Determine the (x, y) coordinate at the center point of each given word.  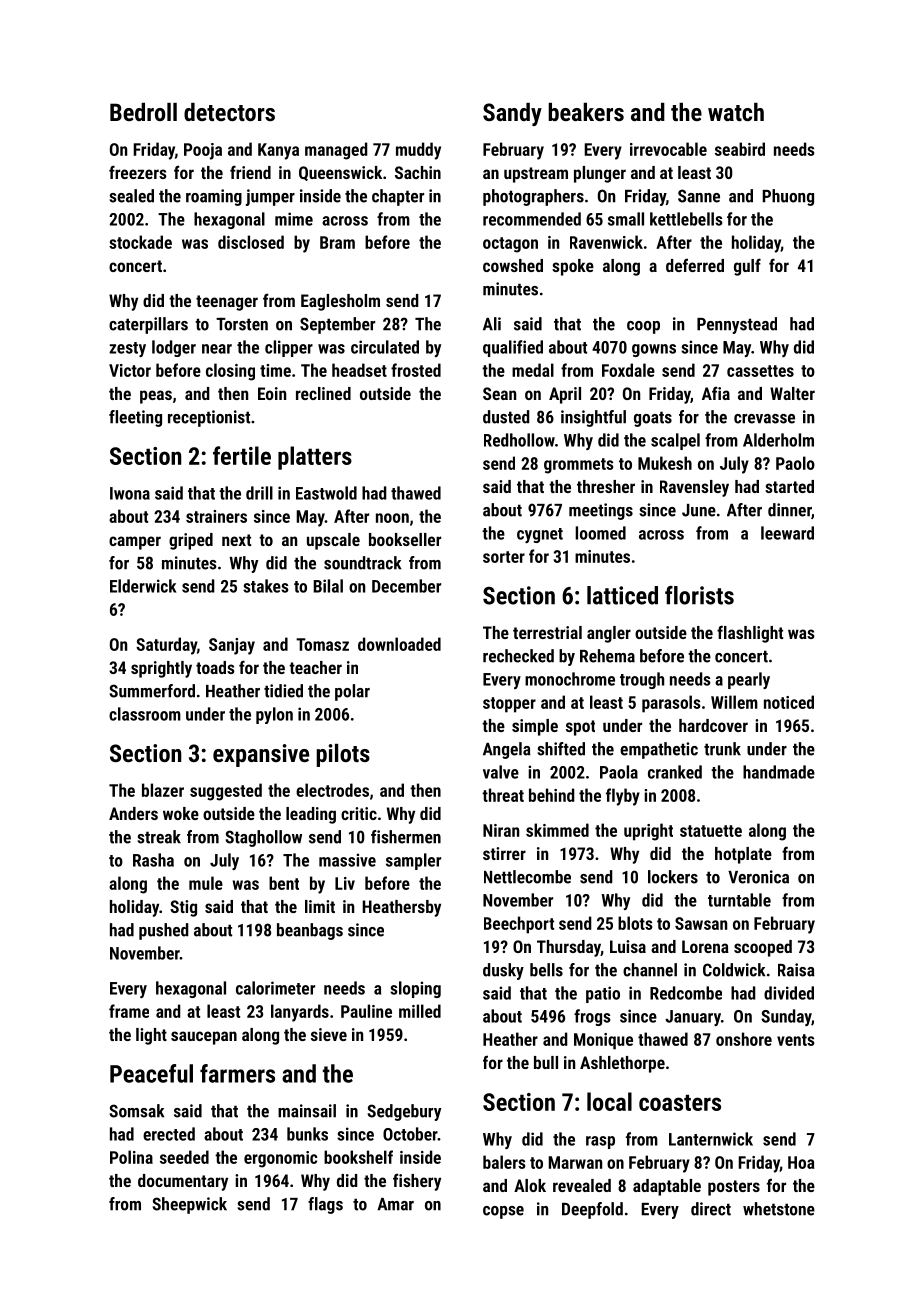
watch (736, 112)
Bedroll (143, 112)
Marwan (575, 1162)
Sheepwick (190, 1205)
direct (711, 1209)
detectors (229, 112)
